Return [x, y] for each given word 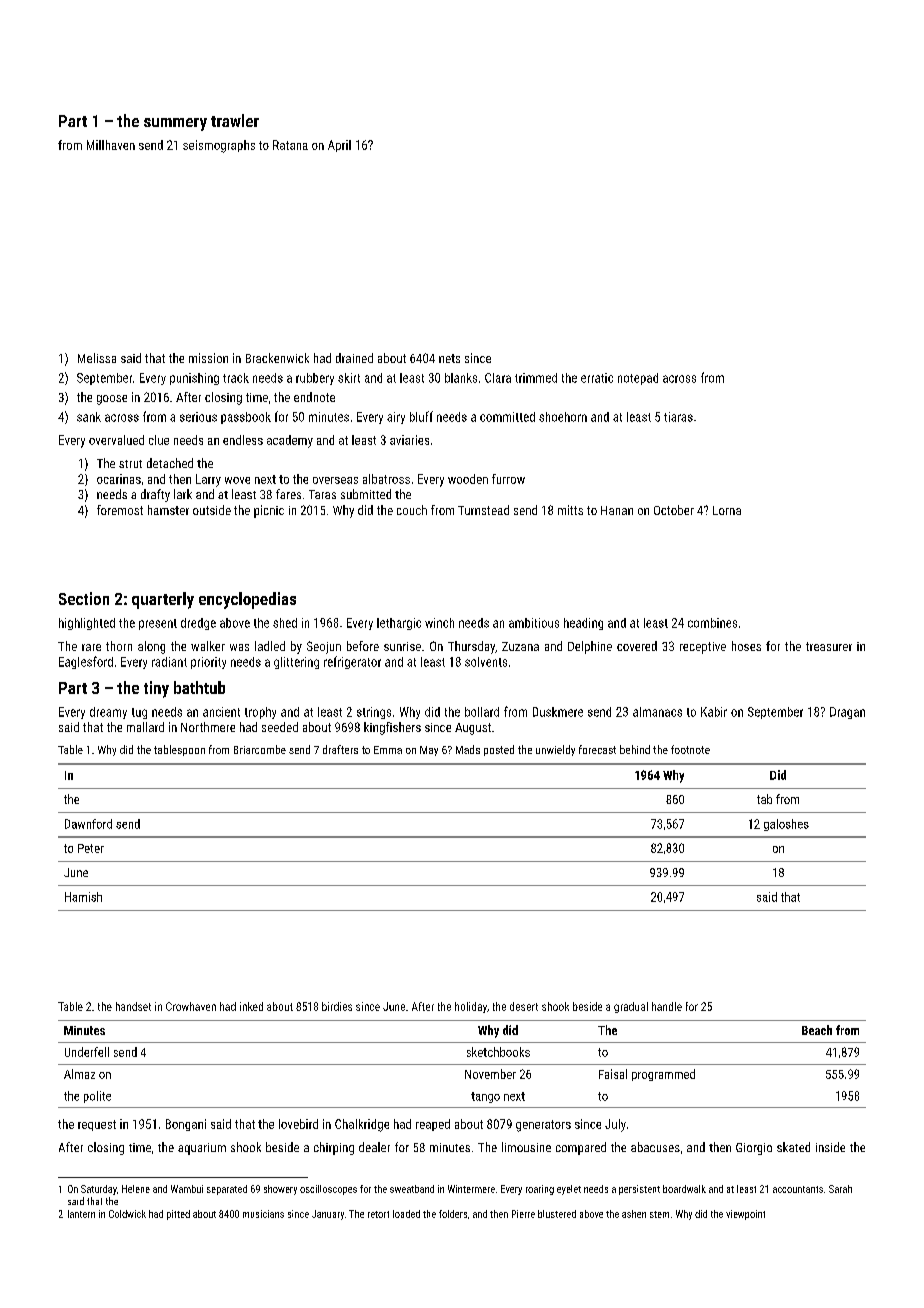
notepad [638, 379]
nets [449, 358]
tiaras [678, 417]
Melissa [97, 358]
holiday [471, 1007]
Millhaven [111, 145]
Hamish [83, 897]
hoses [746, 646]
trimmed [536, 378]
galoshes [786, 825]
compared [581, 1148]
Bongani [186, 1125]
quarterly [163, 600]
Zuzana [520, 646]
